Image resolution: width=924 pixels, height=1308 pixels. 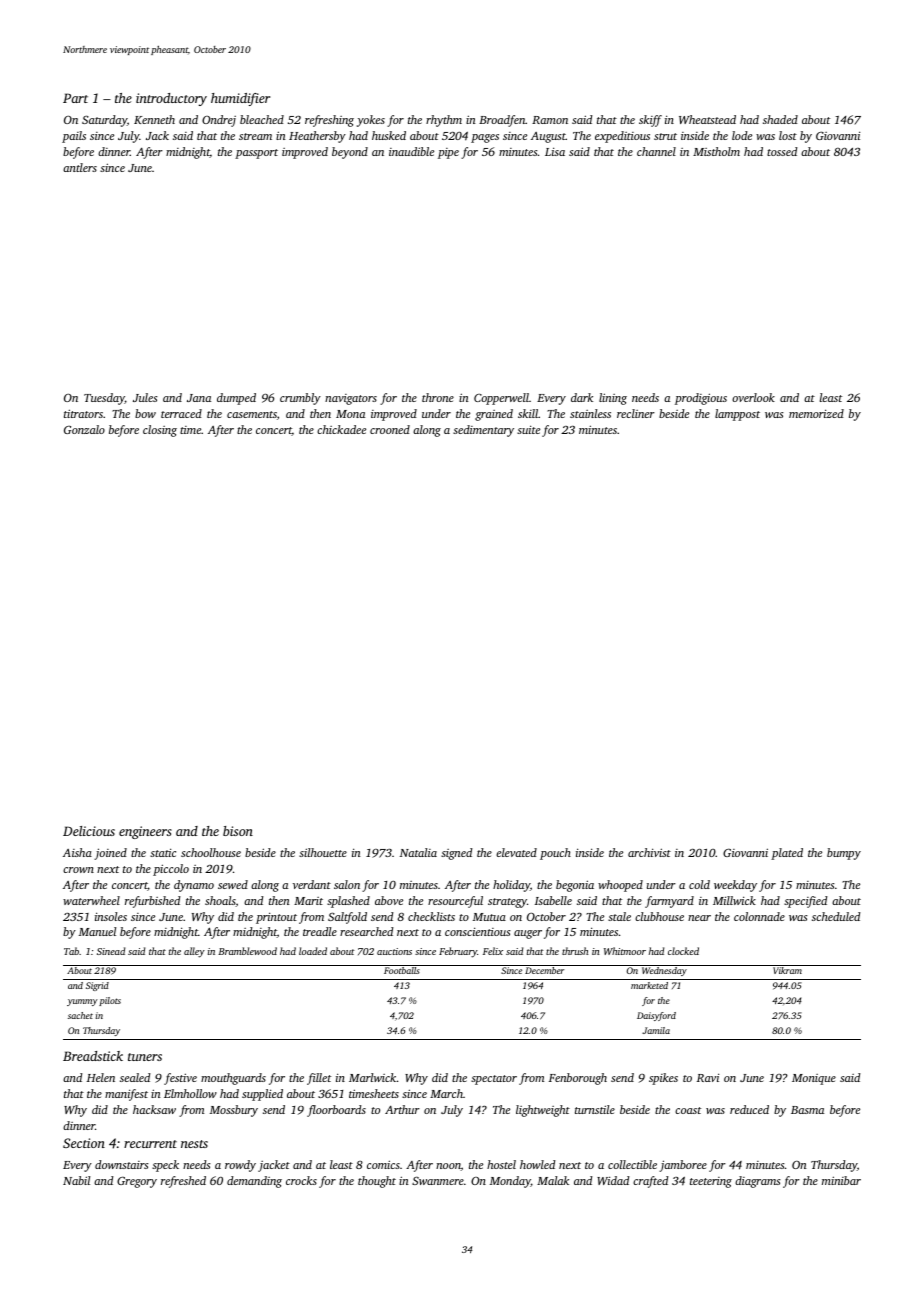 What do you see at coordinates (371, 121) in the screenshot?
I see `yokes` at bounding box center [371, 121].
